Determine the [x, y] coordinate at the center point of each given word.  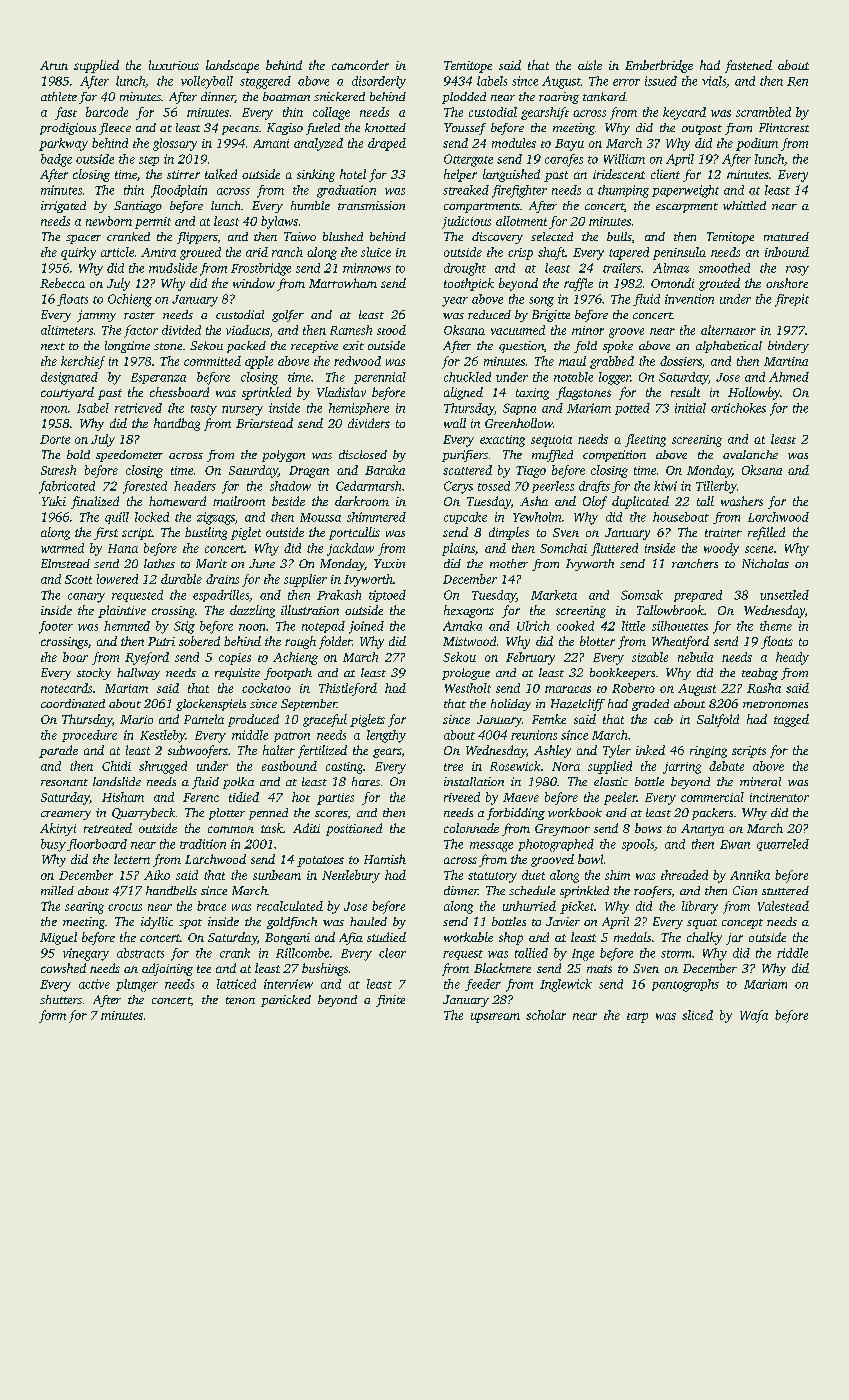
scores [331, 814]
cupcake [465, 518]
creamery [66, 815]
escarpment [687, 208]
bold [78, 454]
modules [514, 143]
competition [614, 456]
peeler [620, 798]
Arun [54, 65]
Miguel [58, 938]
